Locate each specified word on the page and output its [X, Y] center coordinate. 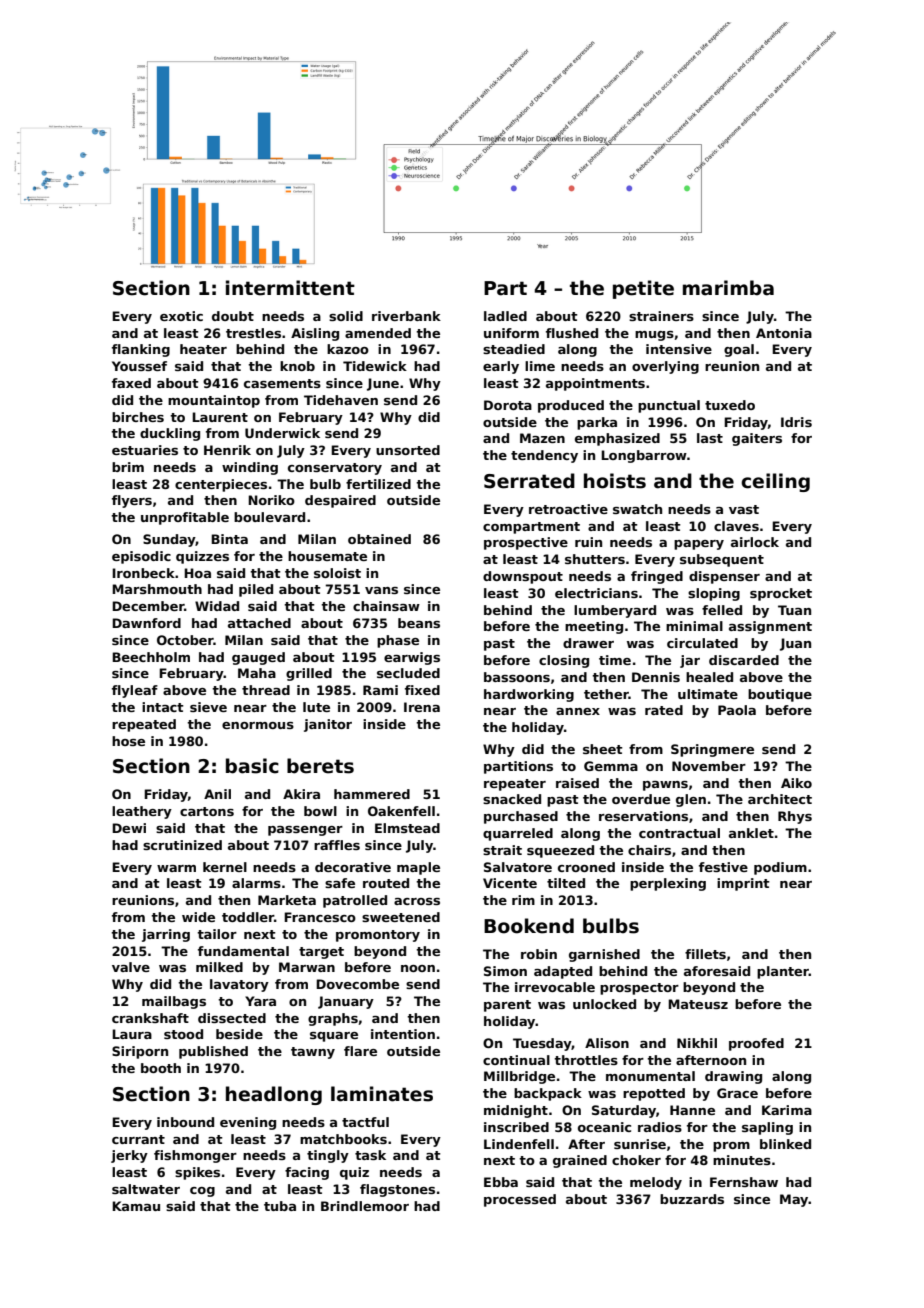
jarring [166, 935]
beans [419, 623]
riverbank [406, 316]
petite [643, 289]
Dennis [656, 677]
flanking [141, 350]
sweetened [401, 917]
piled [256, 590]
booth [161, 1068]
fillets [705, 954]
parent [507, 1006]
